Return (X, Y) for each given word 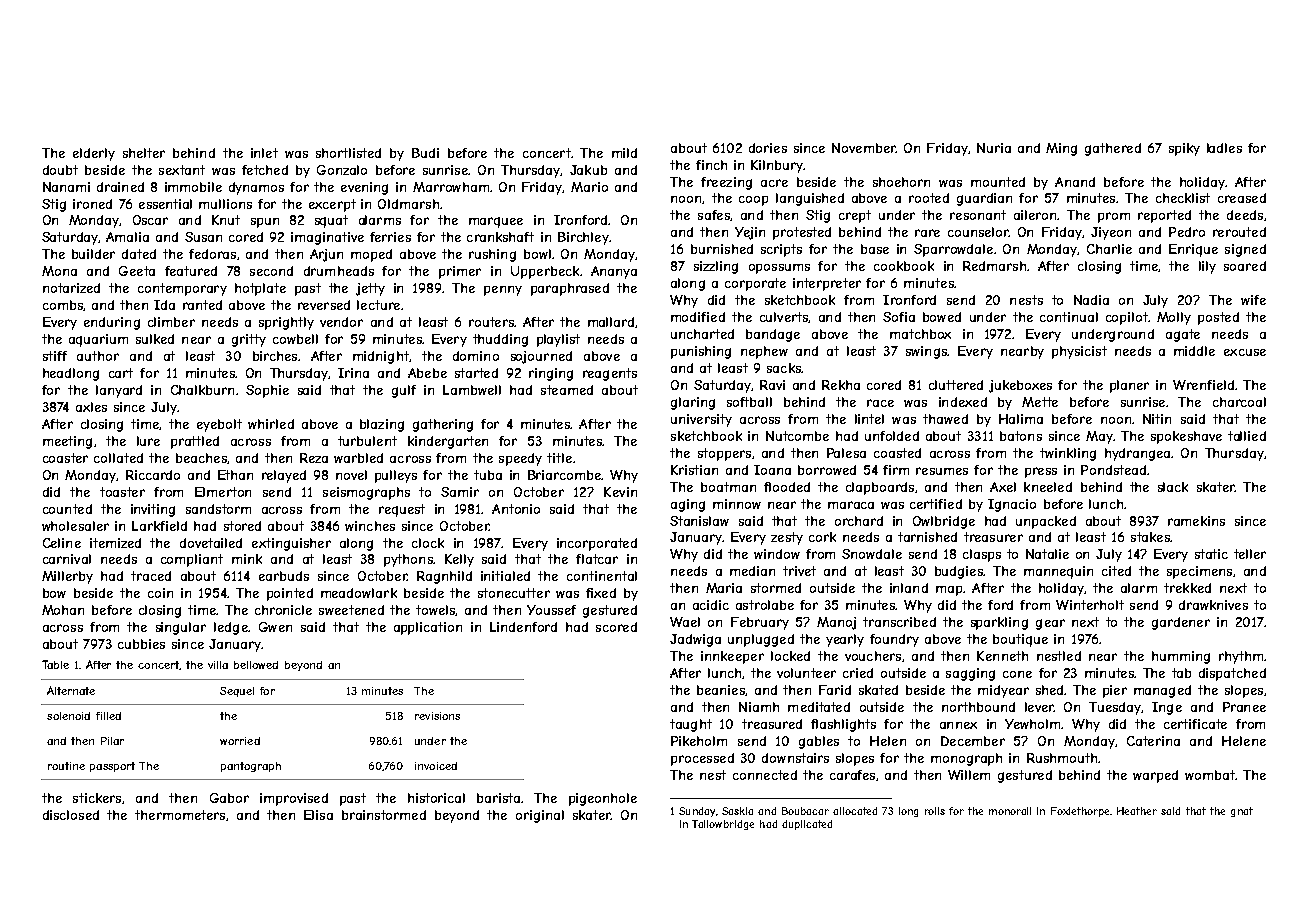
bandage (773, 335)
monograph (966, 759)
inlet (264, 153)
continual (1069, 317)
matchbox (920, 334)
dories (768, 148)
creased (1242, 198)
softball (749, 402)
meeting (67, 442)
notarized (71, 288)
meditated (819, 707)
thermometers (180, 815)
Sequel (237, 692)
